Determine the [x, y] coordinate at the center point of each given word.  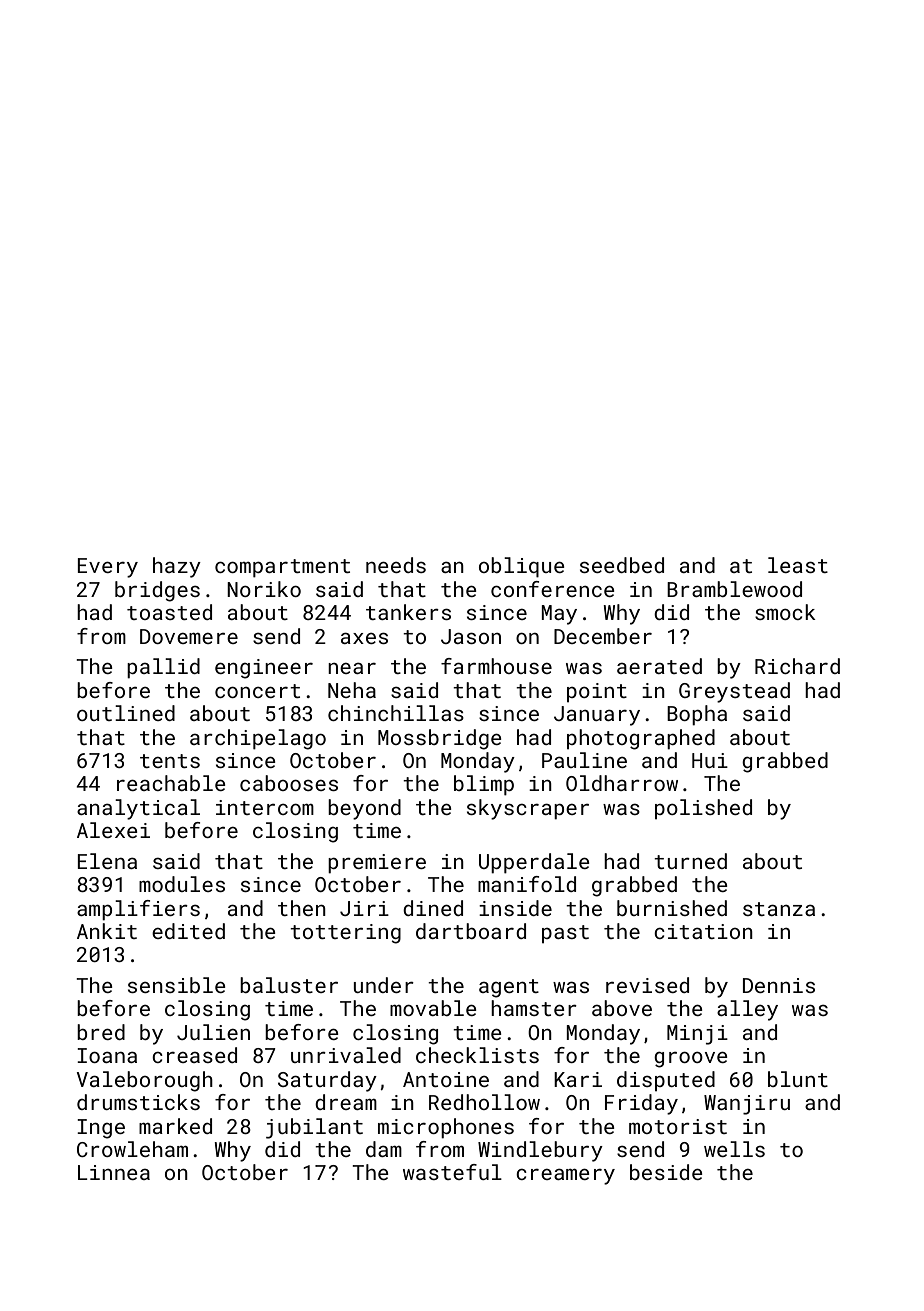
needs [396, 565]
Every [108, 568]
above [622, 1008]
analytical [138, 809]
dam [384, 1149]
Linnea [114, 1172]
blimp [484, 785]
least [798, 565]
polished [703, 809]
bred [101, 1032]
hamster [534, 1008]
